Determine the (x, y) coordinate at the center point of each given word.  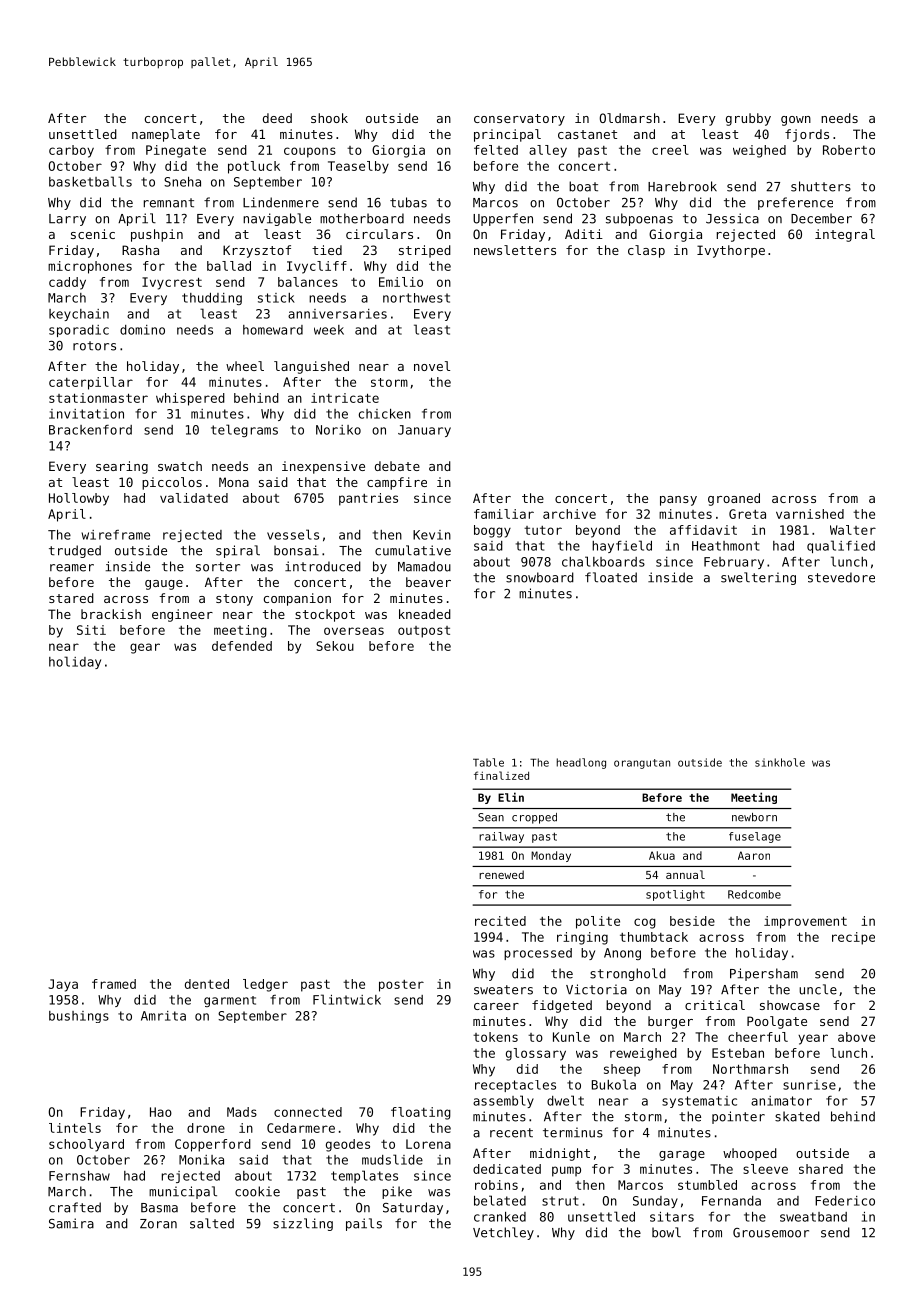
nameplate (166, 135)
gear (145, 648)
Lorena (428, 1144)
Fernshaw (79, 1176)
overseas (354, 631)
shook (329, 118)
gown (796, 121)
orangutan (642, 764)
